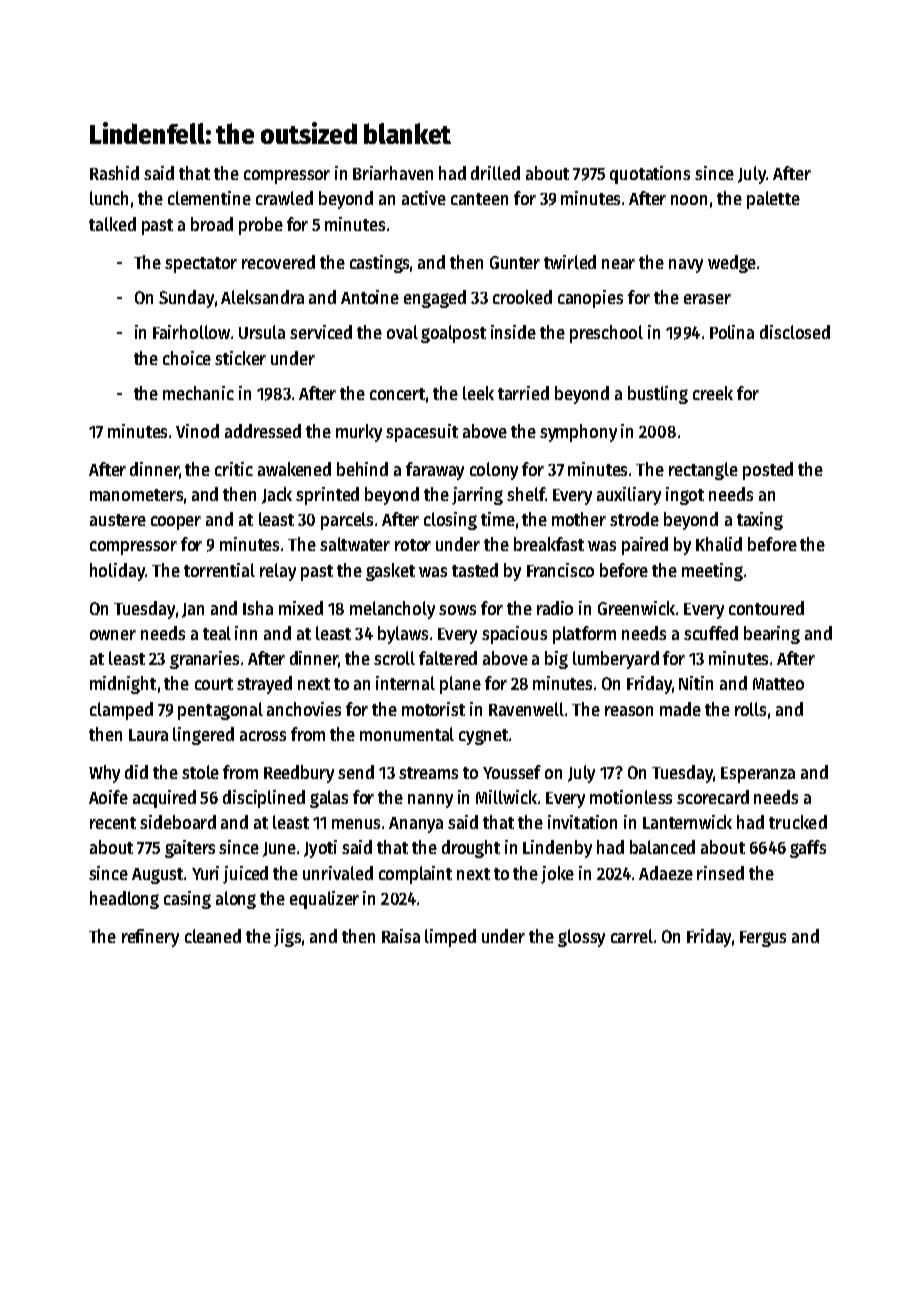 This page has width=924, height=1311. What do you see at coordinates (686, 266) in the page?
I see `navy` at bounding box center [686, 266].
